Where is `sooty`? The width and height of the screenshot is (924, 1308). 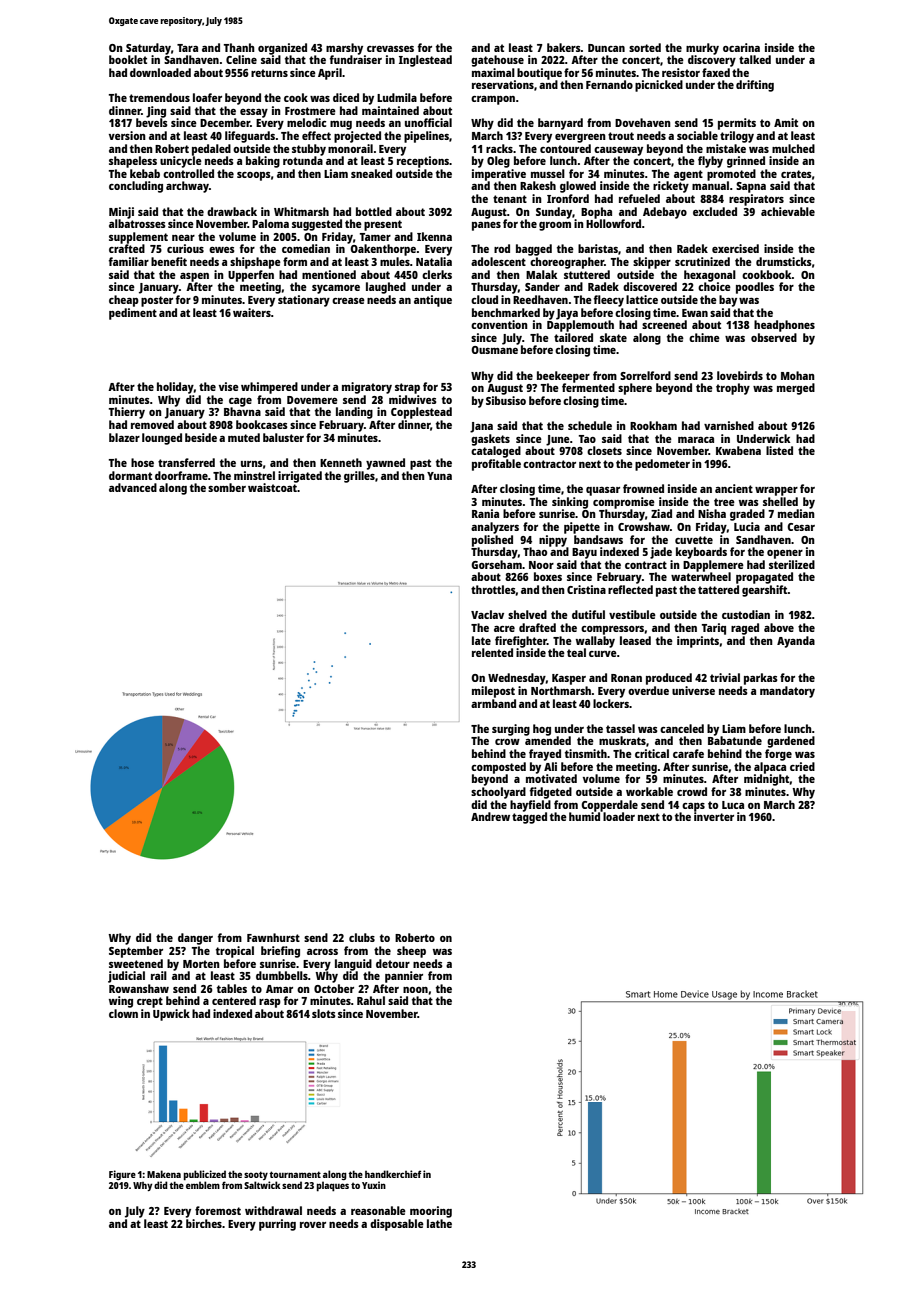
sooty is located at coordinates (256, 1175).
